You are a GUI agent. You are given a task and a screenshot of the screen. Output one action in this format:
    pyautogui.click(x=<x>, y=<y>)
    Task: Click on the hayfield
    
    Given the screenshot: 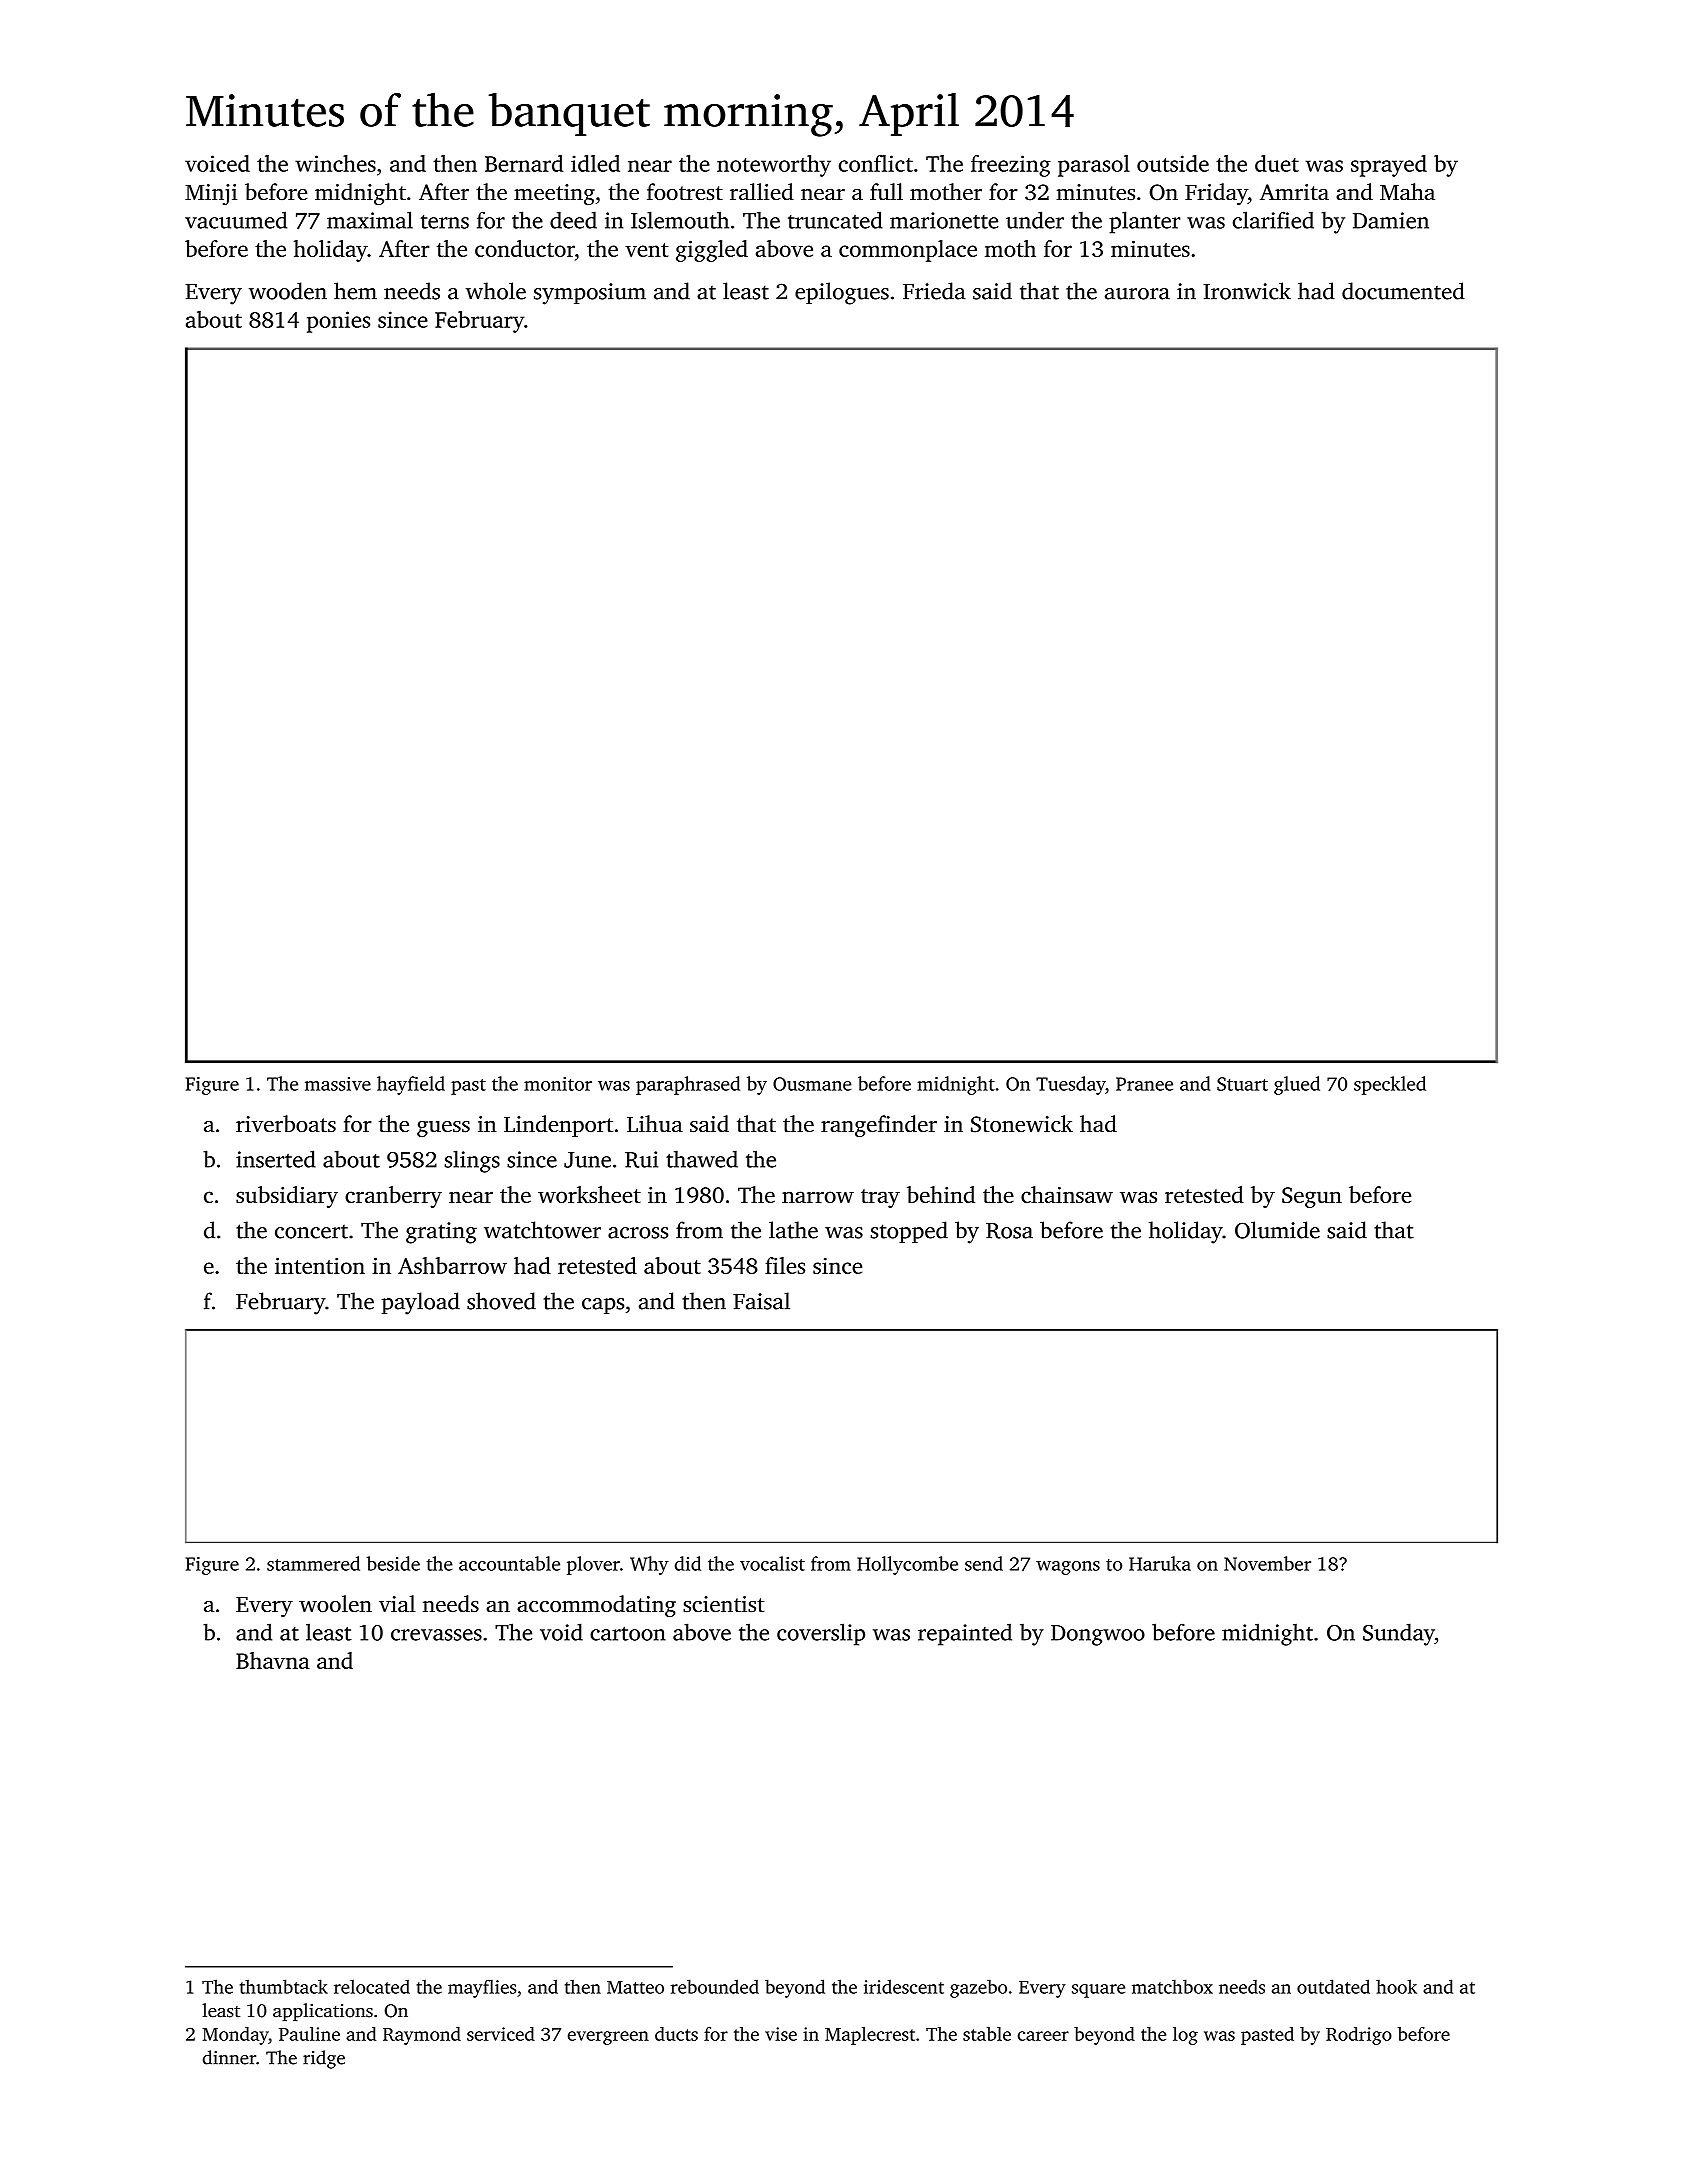 What is the action you would take?
    pyautogui.click(x=411, y=1085)
